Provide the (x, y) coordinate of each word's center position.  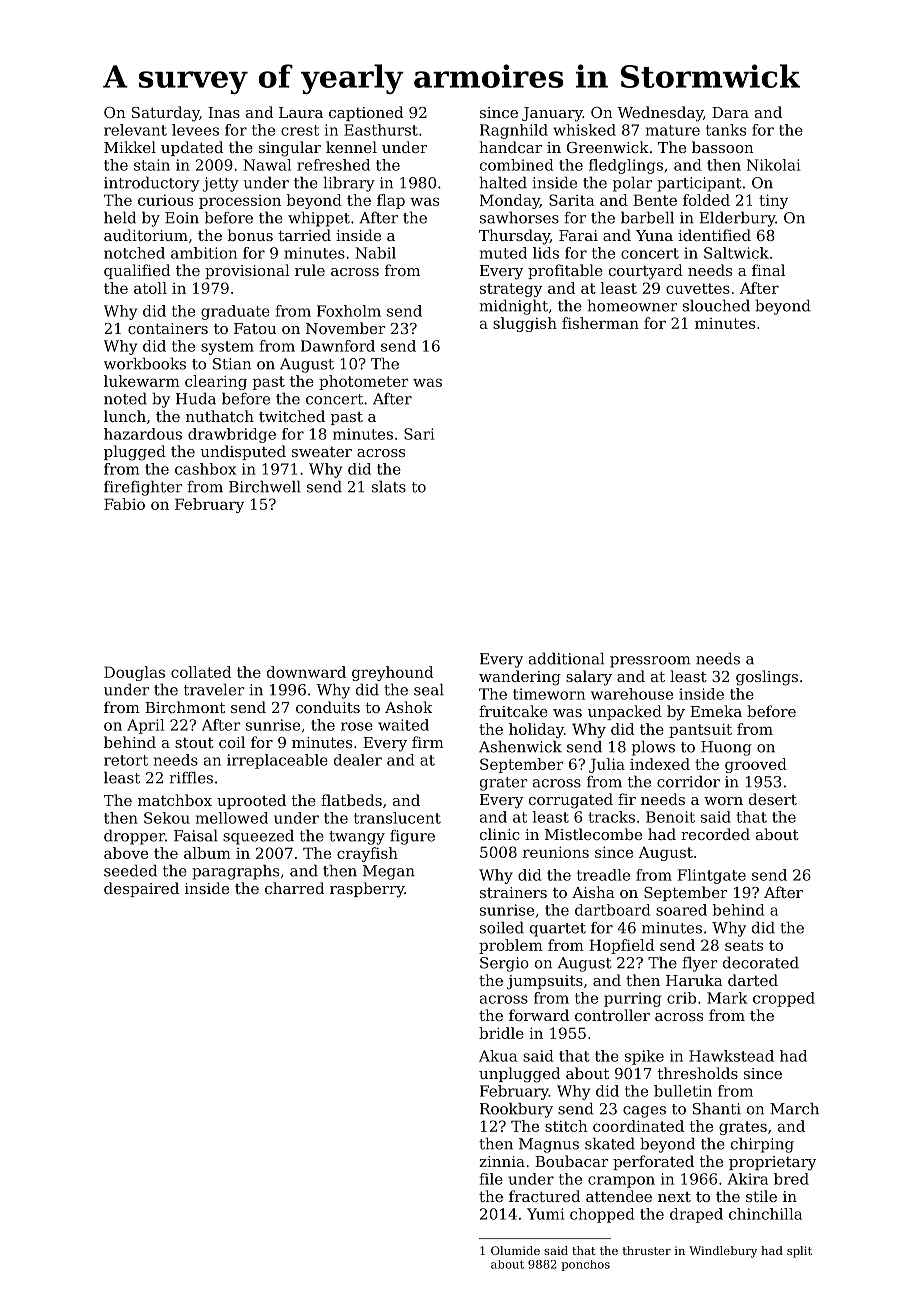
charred (294, 888)
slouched (716, 305)
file (491, 1179)
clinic (500, 834)
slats (389, 486)
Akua (498, 1056)
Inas (224, 112)
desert (773, 799)
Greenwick (608, 147)
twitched (292, 416)
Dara (730, 112)
